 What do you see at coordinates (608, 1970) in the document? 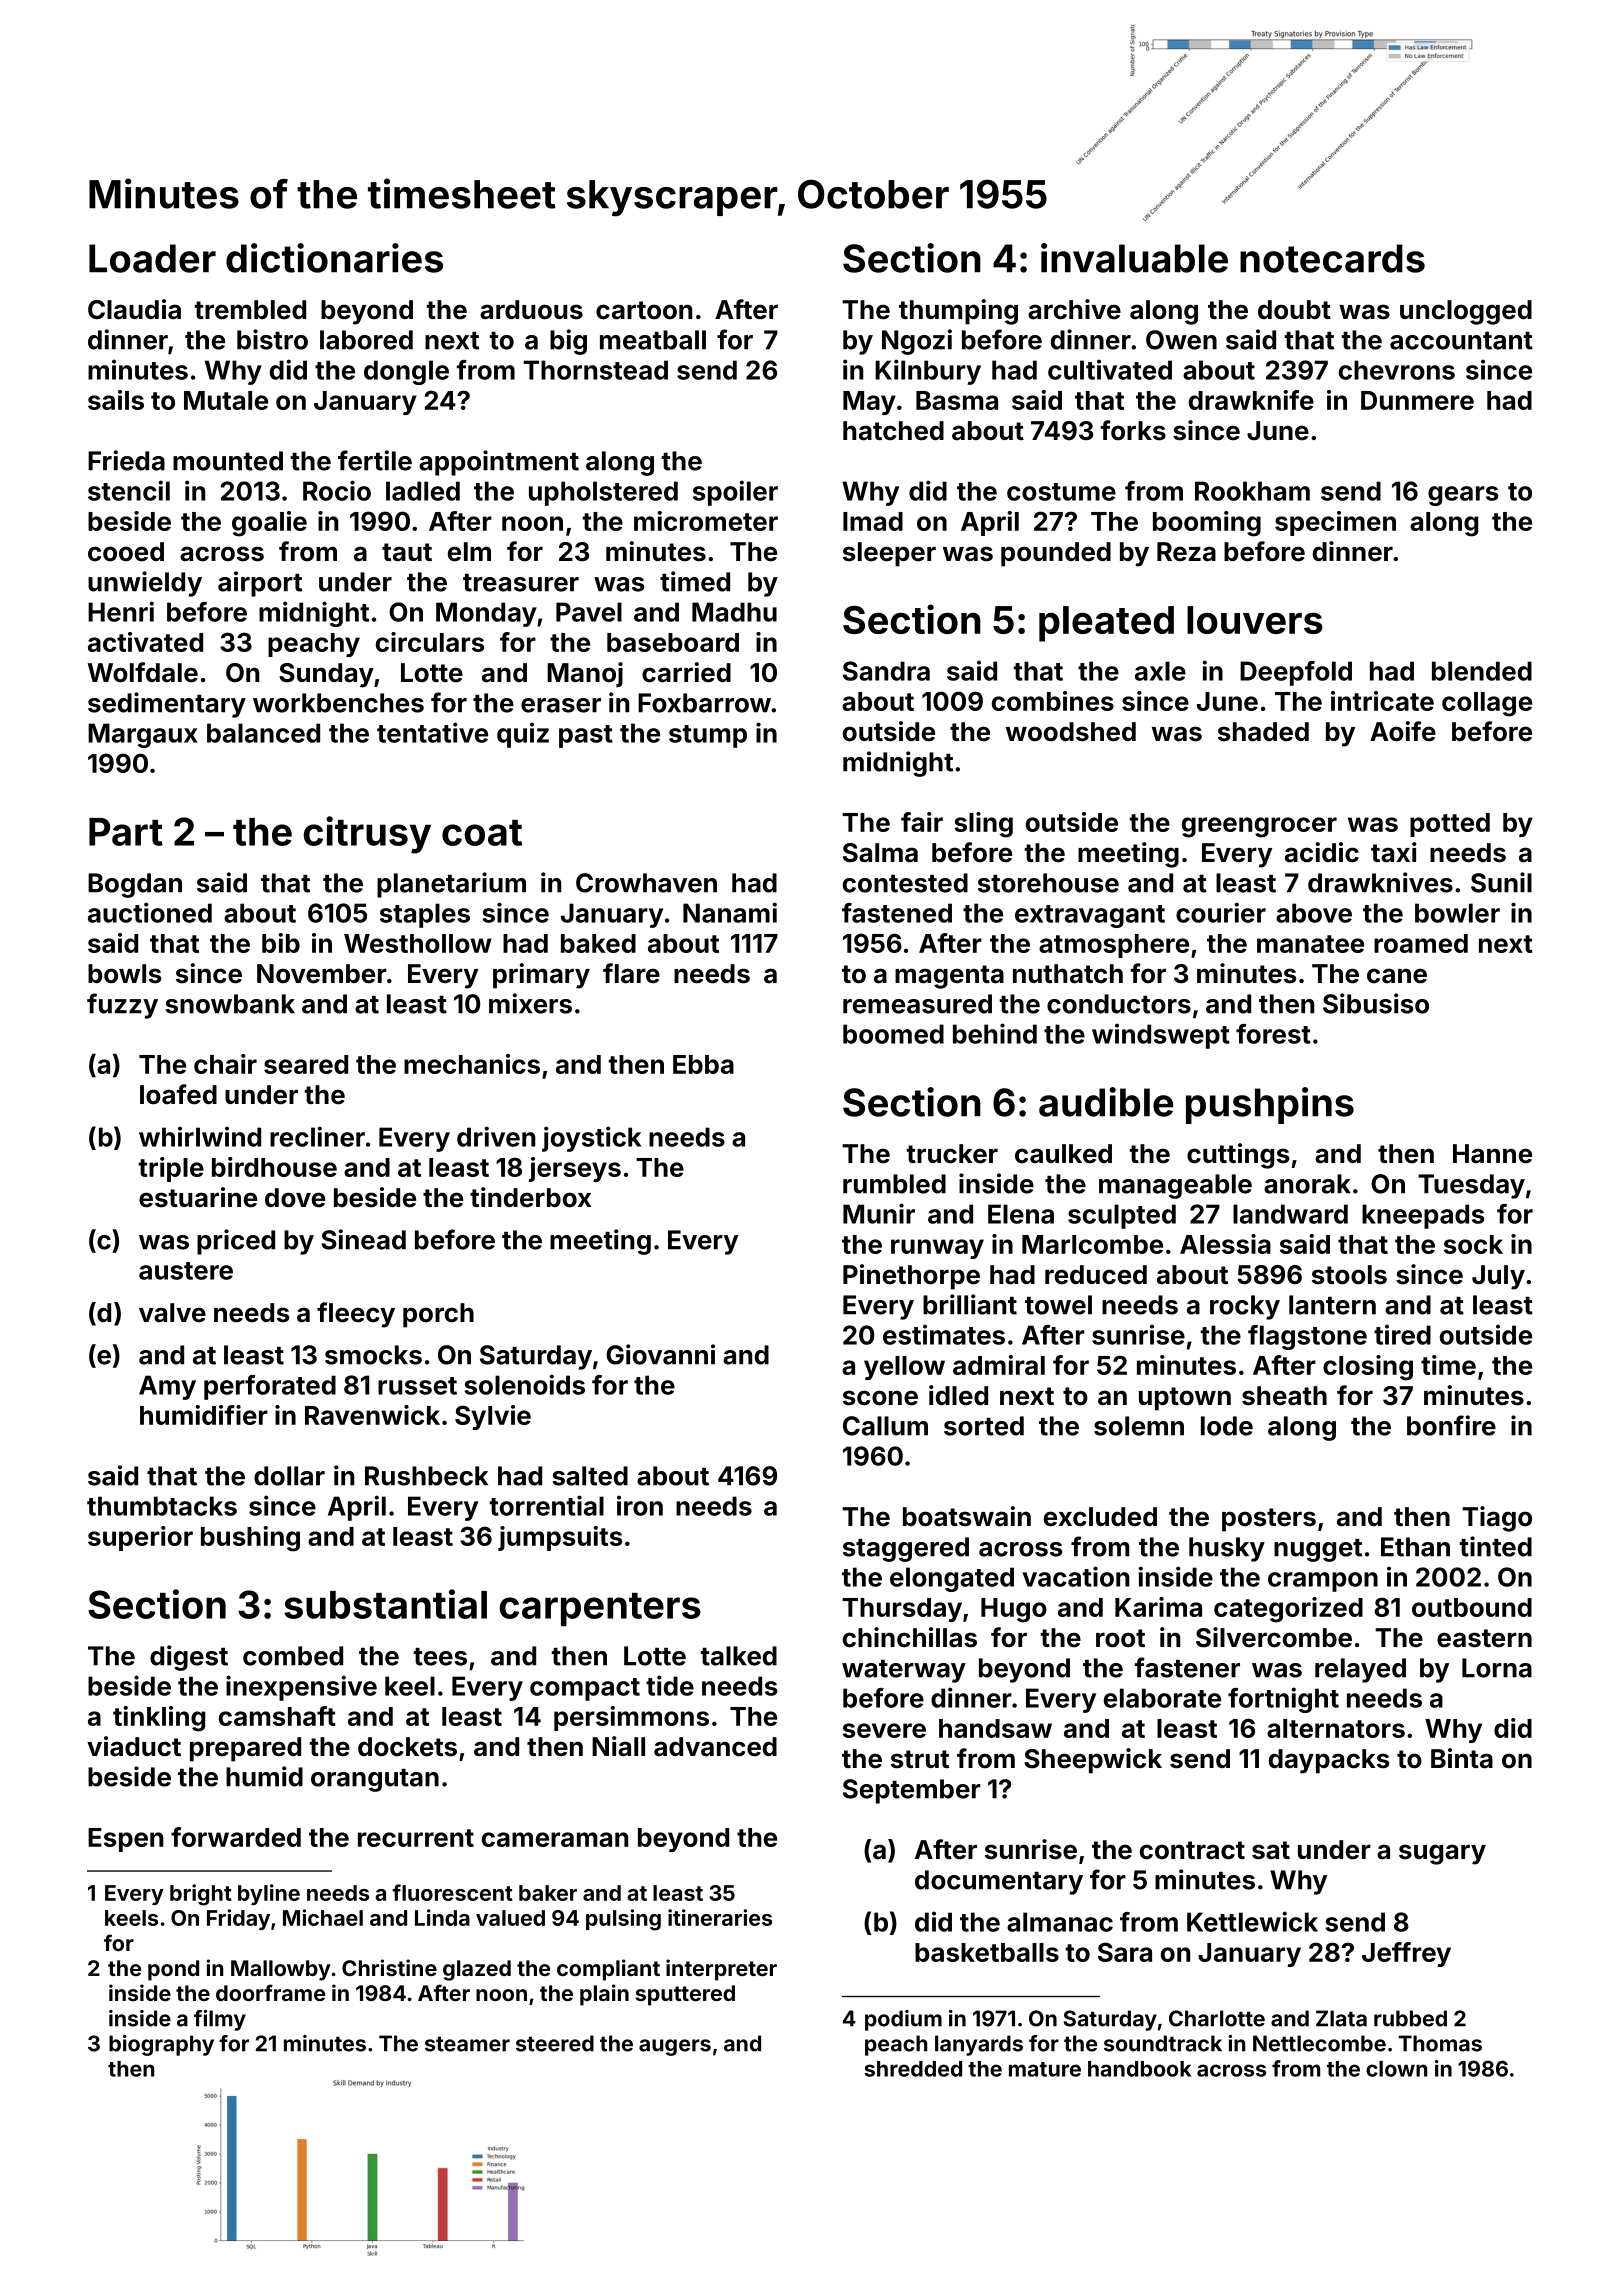
I see `compliant` at bounding box center [608, 1970].
